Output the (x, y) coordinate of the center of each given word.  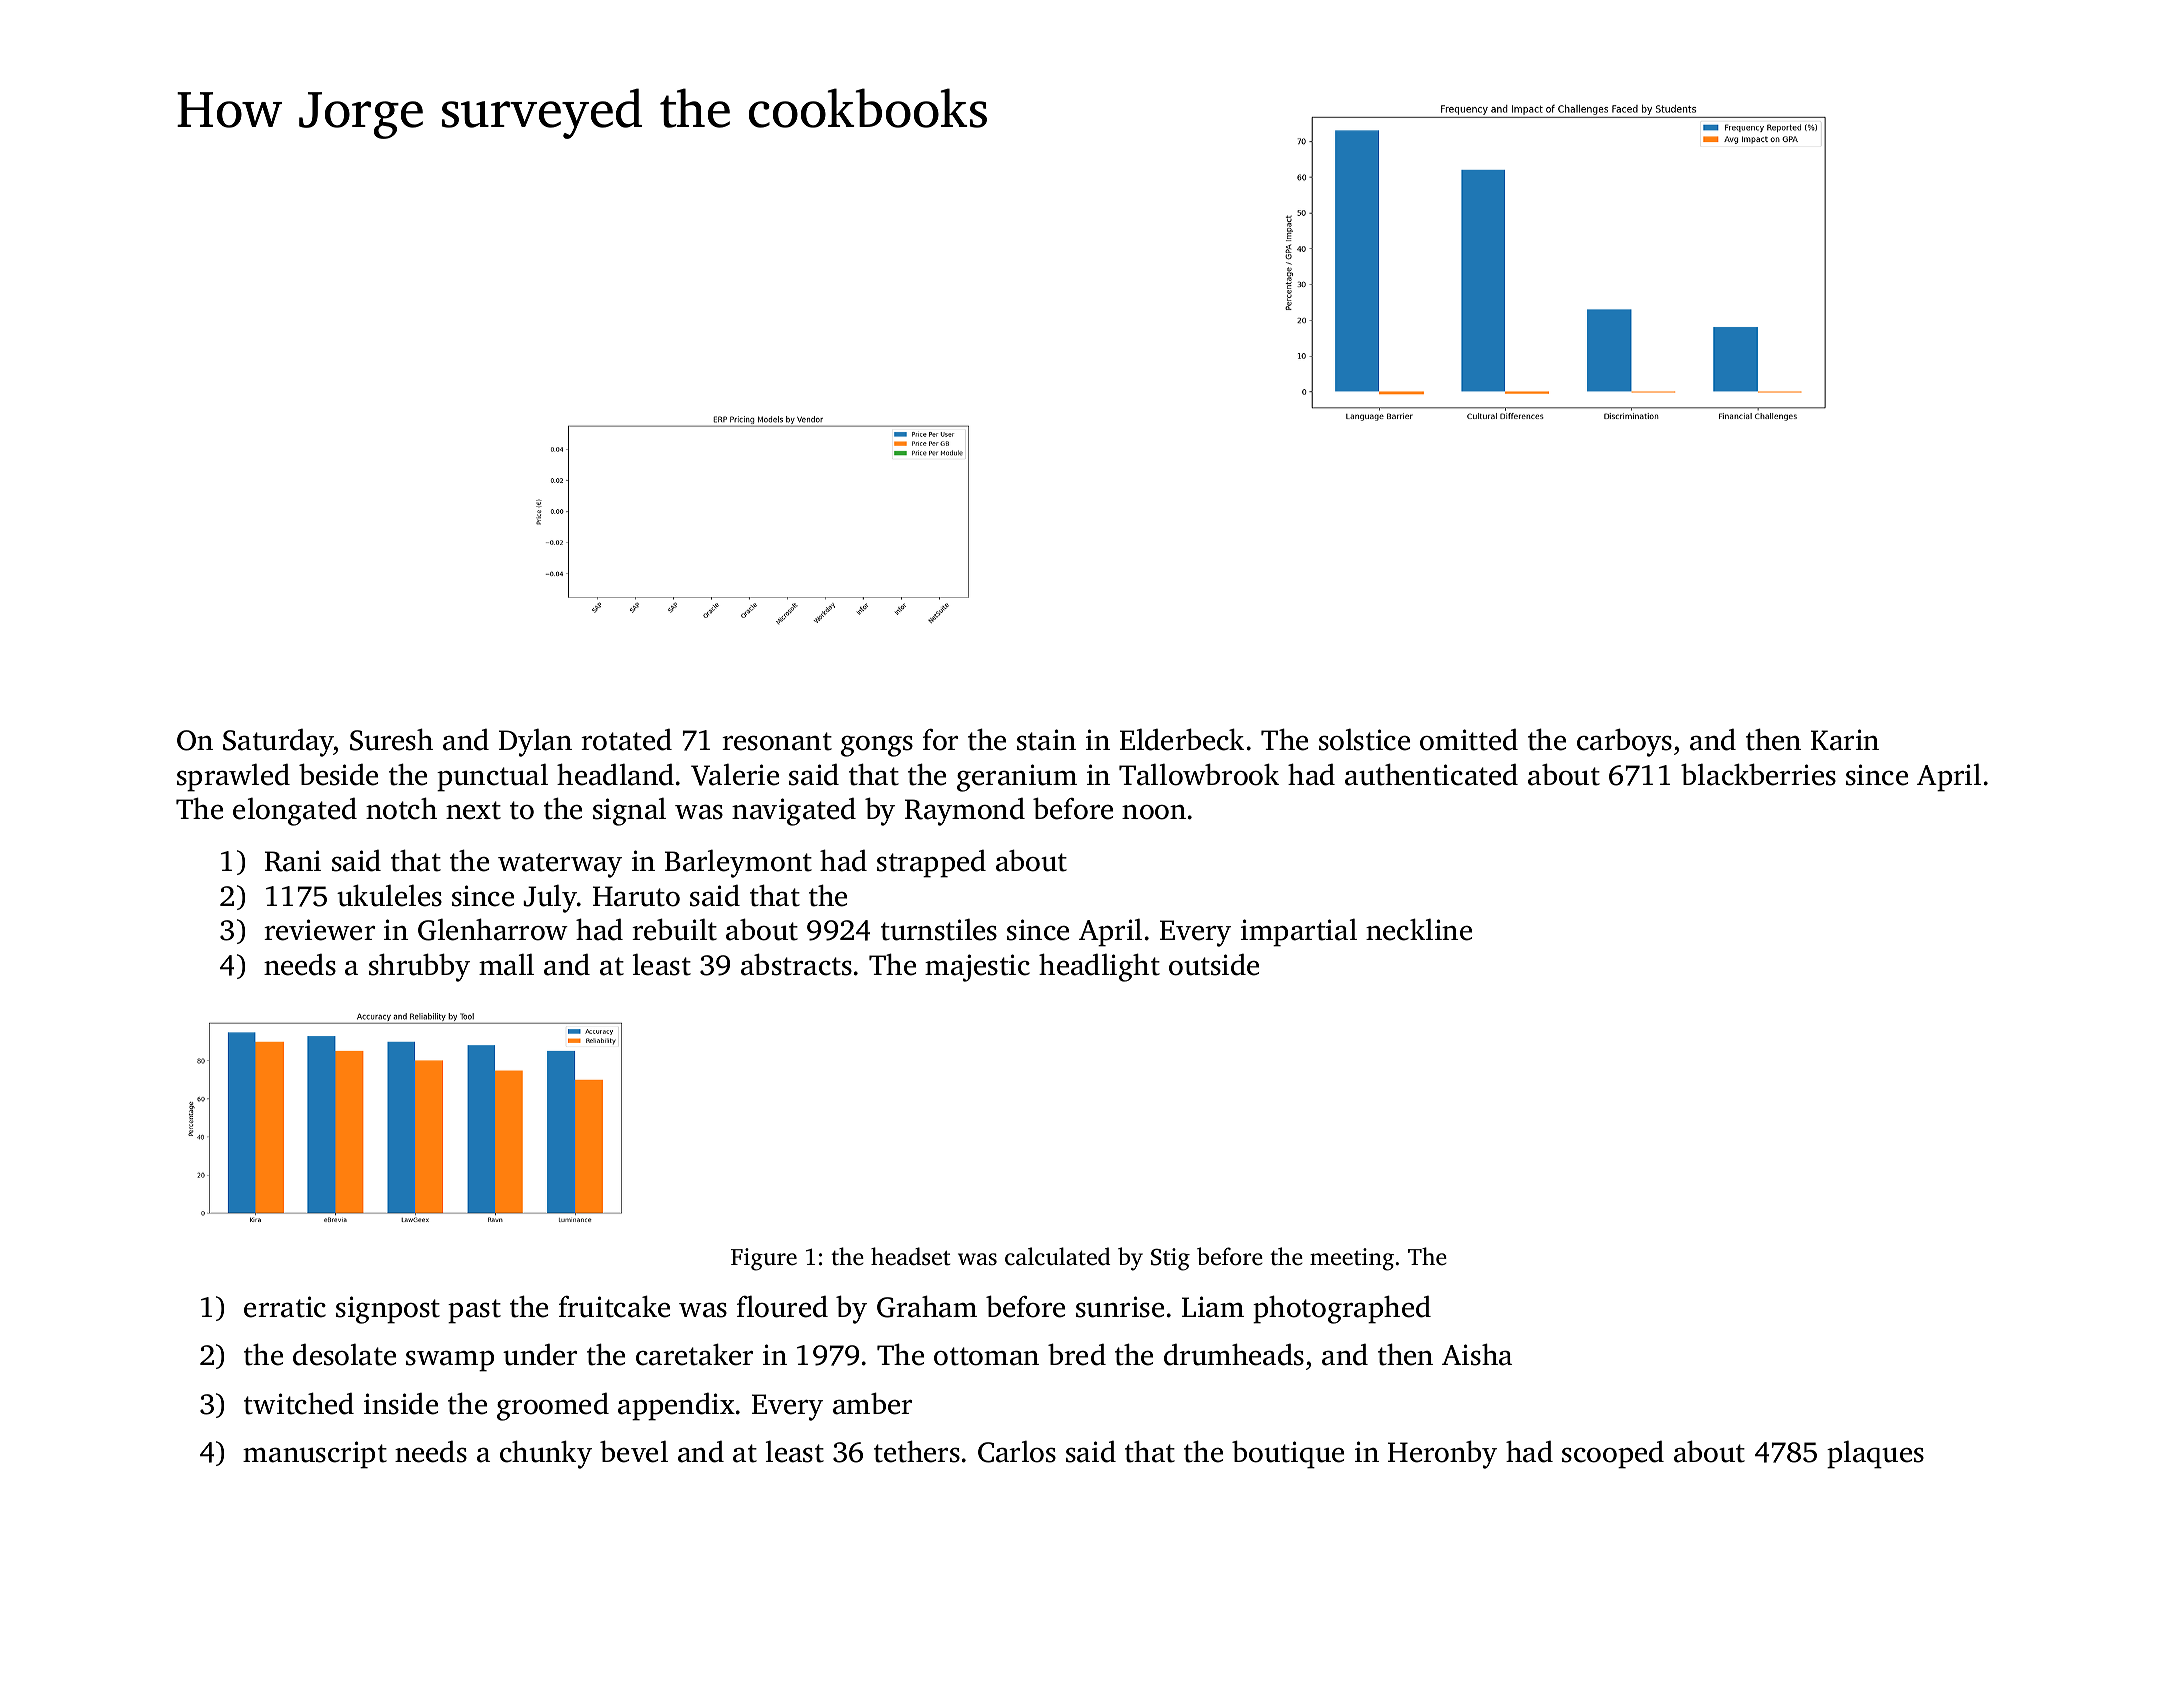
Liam (1213, 1307)
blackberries (1758, 774)
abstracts (796, 964)
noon (1154, 812)
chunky (546, 1454)
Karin (1845, 740)
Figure (764, 1259)
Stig (1170, 1259)
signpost (388, 1310)
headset (910, 1256)
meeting (1352, 1259)
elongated (295, 811)
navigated (794, 812)
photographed (1342, 1309)
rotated (626, 740)
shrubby (419, 967)
